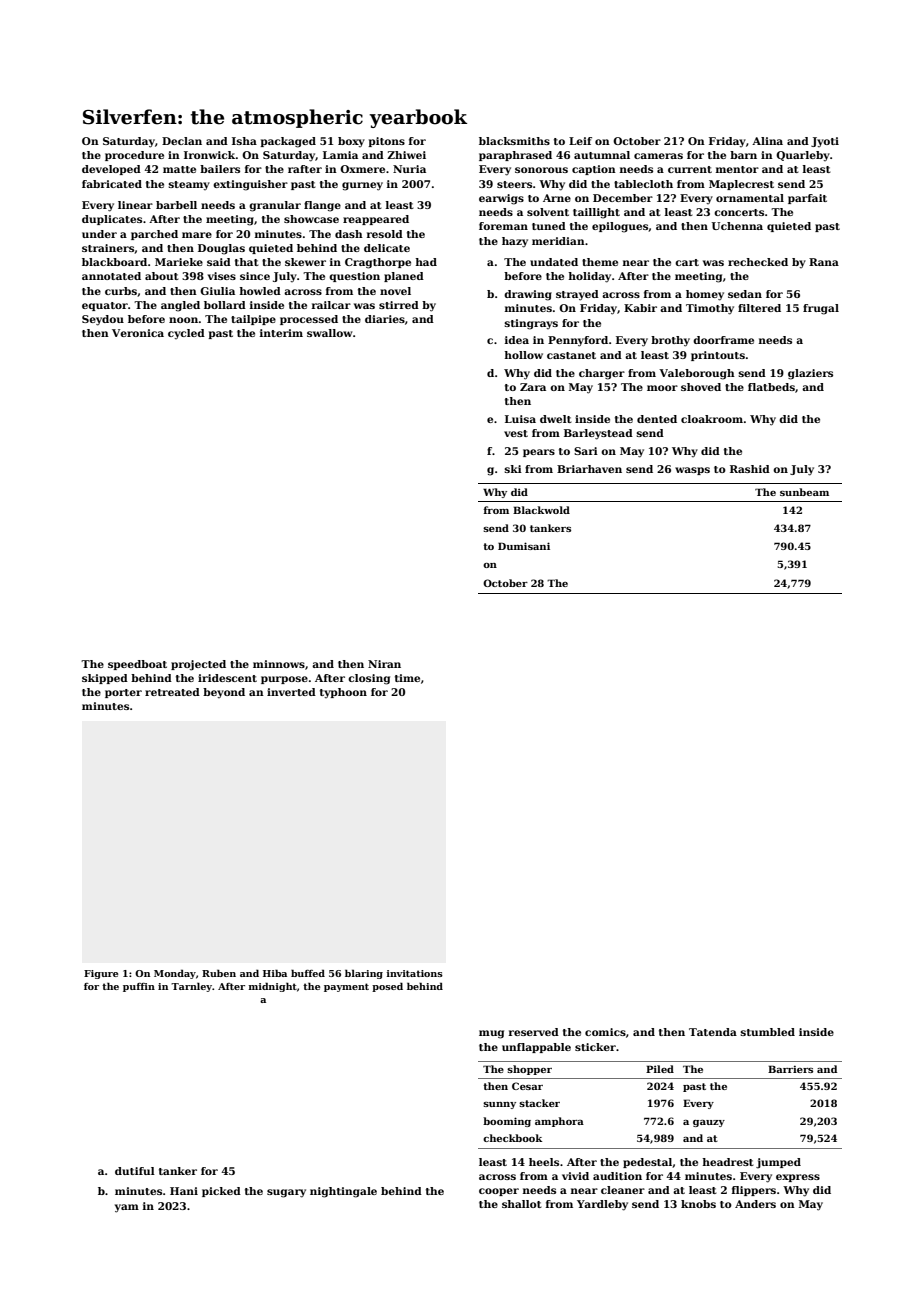 The height and width of the image is (1308, 924). What do you see at coordinates (221, 1192) in the image?
I see `picked` at bounding box center [221, 1192].
